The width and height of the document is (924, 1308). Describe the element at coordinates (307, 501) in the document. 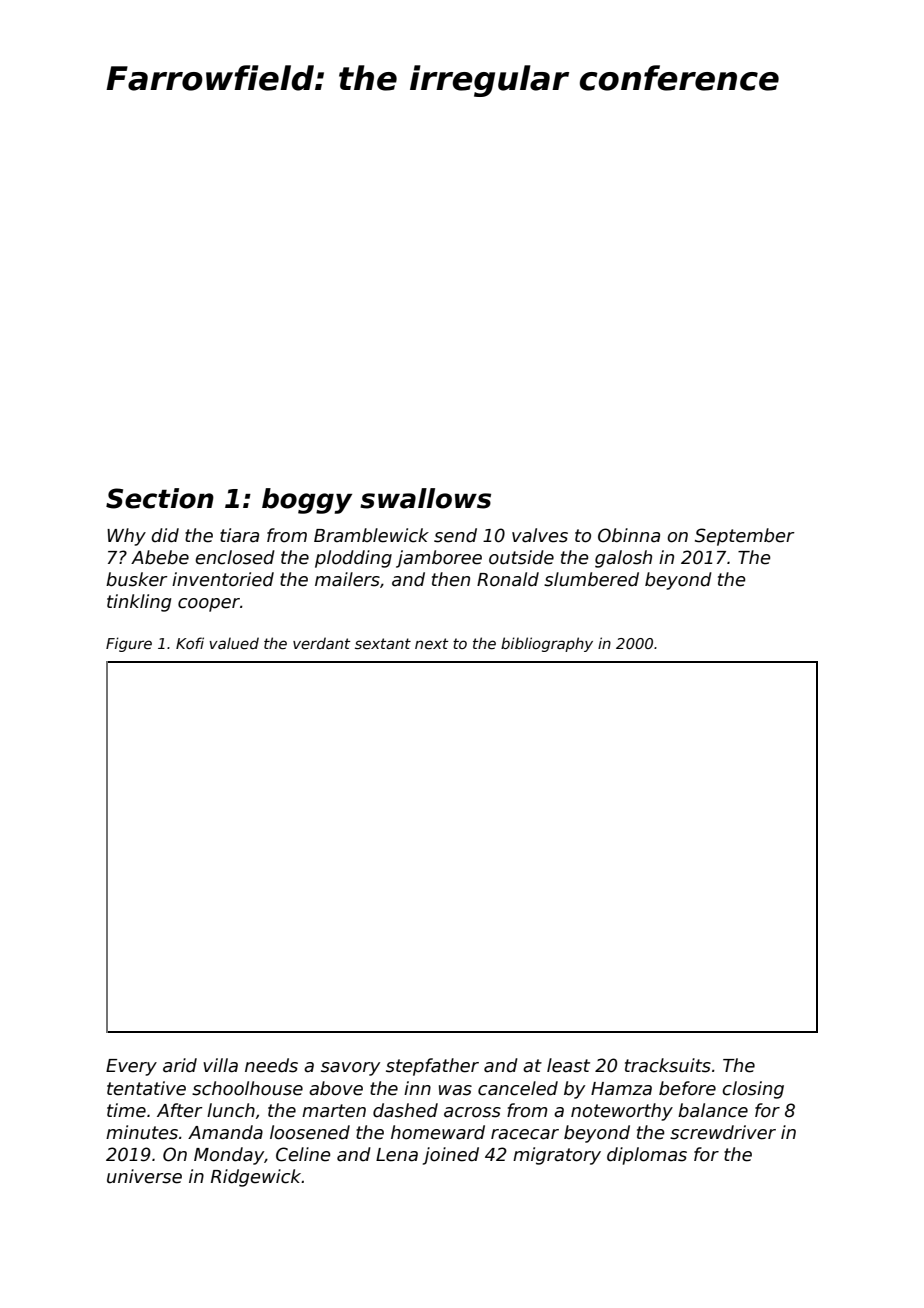

I see `boggy` at that location.
